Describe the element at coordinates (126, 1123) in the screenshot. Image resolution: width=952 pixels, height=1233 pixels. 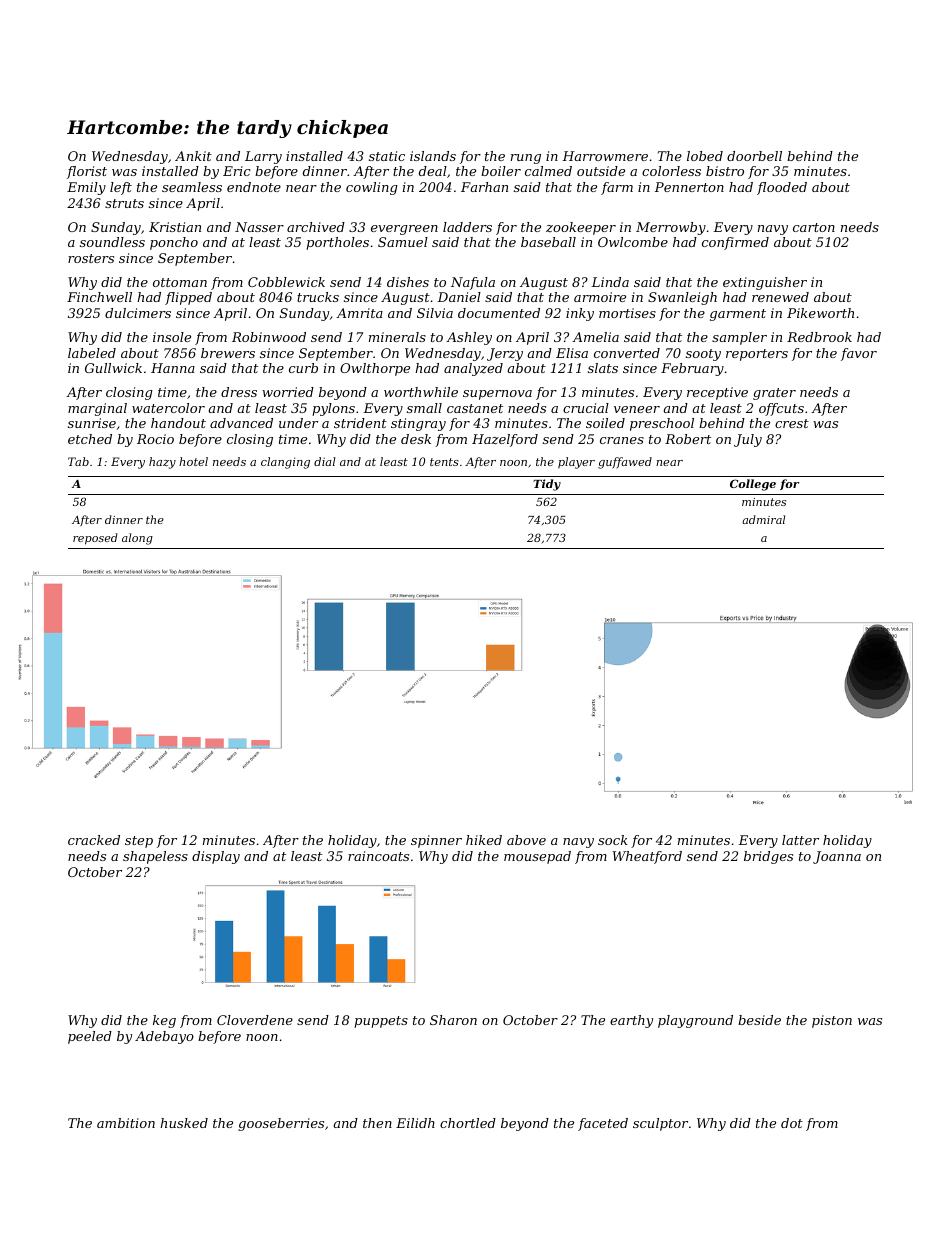
I see `ambition` at that location.
